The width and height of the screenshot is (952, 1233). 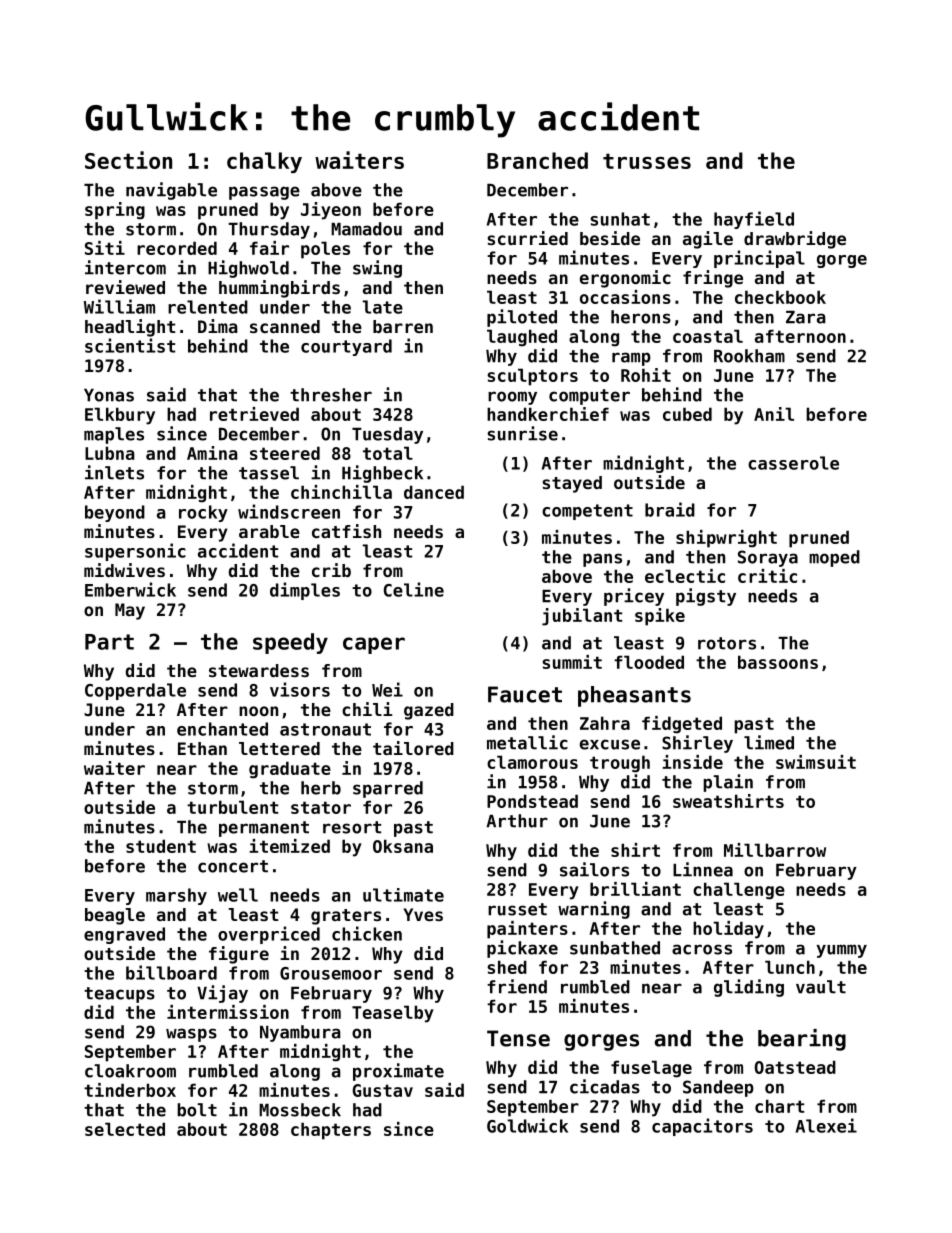 What do you see at coordinates (537, 160) in the screenshot?
I see `Branched` at bounding box center [537, 160].
